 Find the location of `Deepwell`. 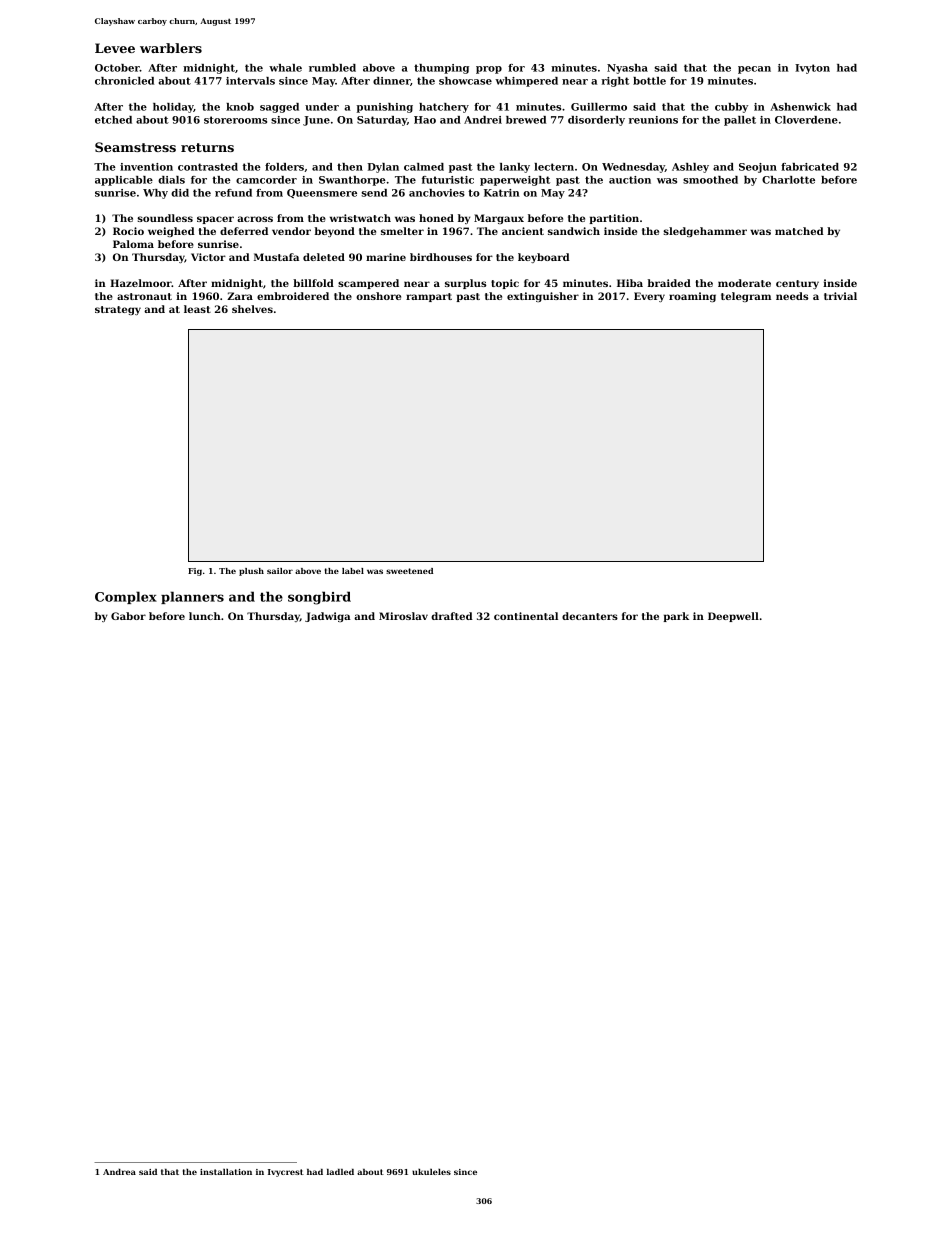

Deepwell is located at coordinates (733, 617).
